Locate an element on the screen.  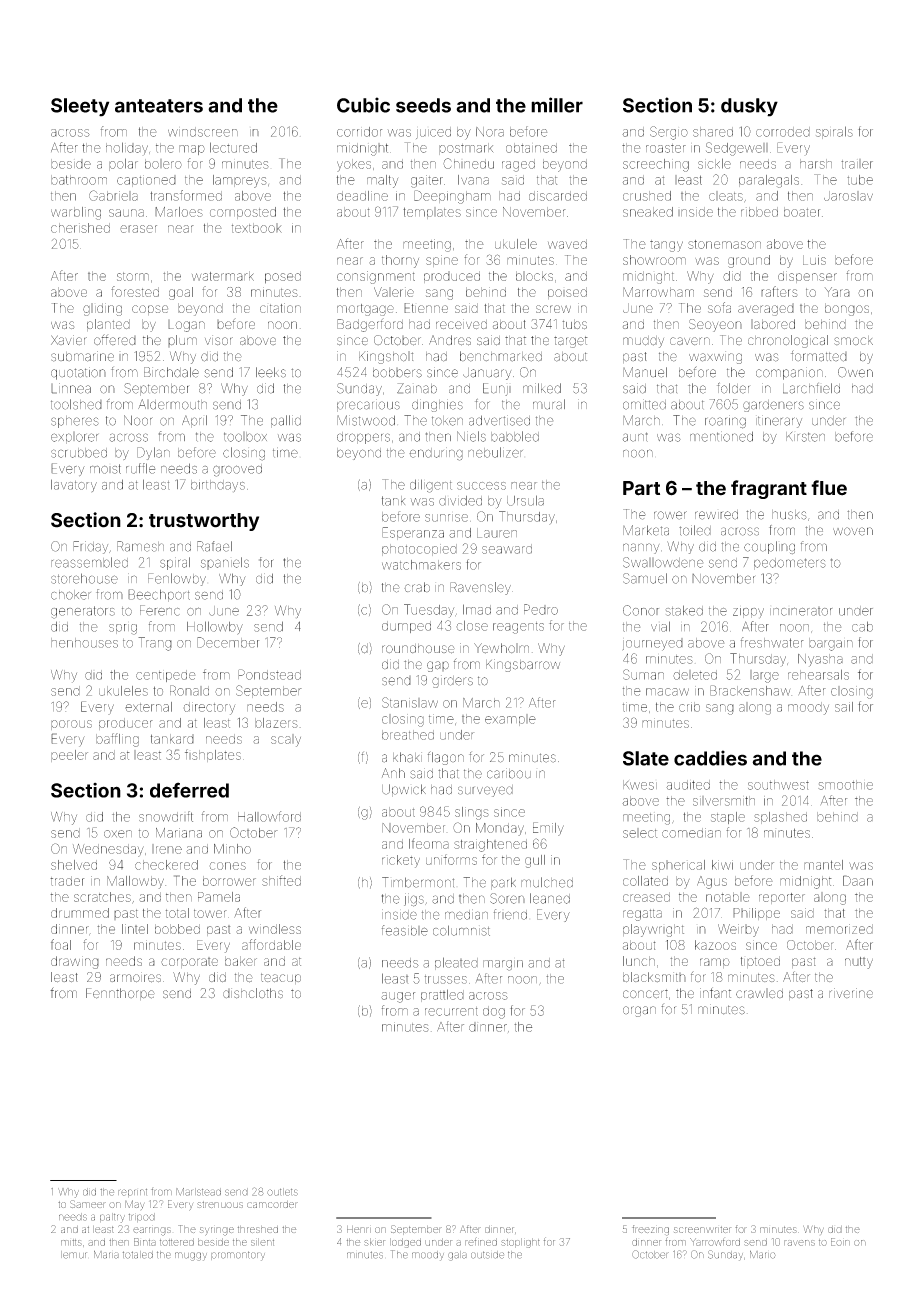
margin is located at coordinates (503, 965).
